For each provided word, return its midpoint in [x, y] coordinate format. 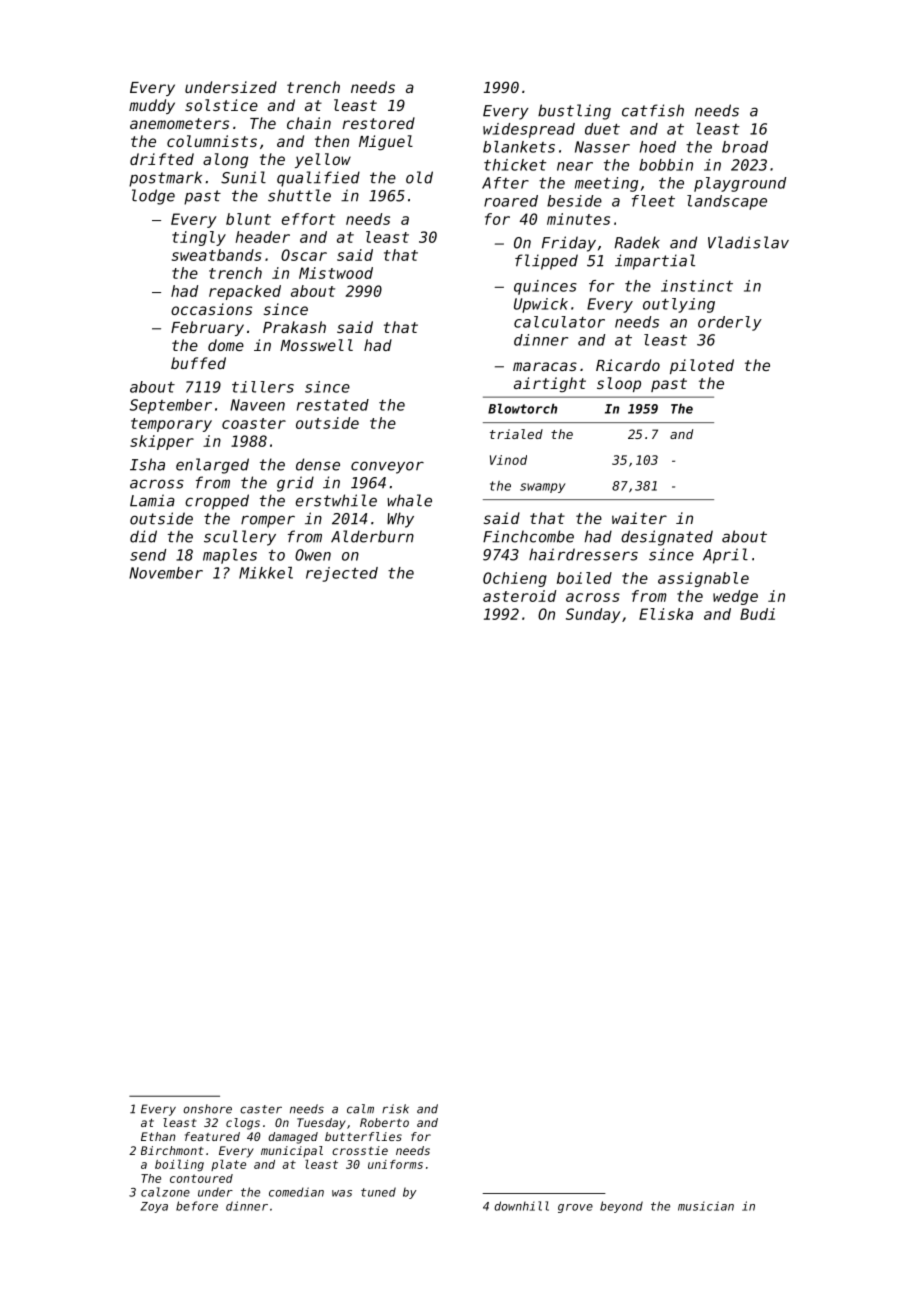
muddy [152, 106]
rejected [342, 574]
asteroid [519, 596]
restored [378, 123]
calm [360, 1109]
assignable [703, 579]
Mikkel [266, 573]
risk [395, 1109]
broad [745, 147]
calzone [165, 1192]
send [148, 555]
